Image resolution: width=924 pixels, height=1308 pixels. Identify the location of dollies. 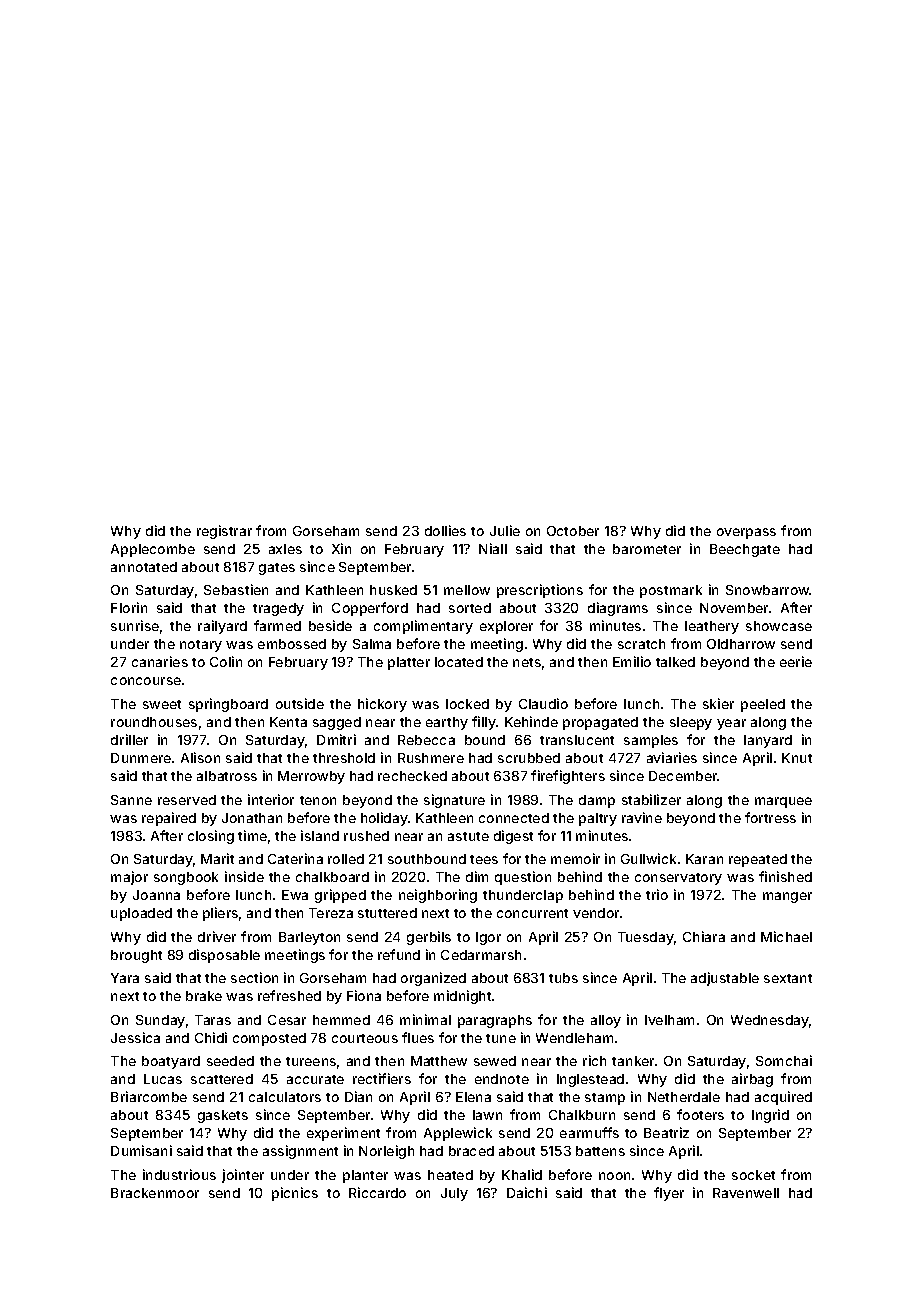
(445, 530).
